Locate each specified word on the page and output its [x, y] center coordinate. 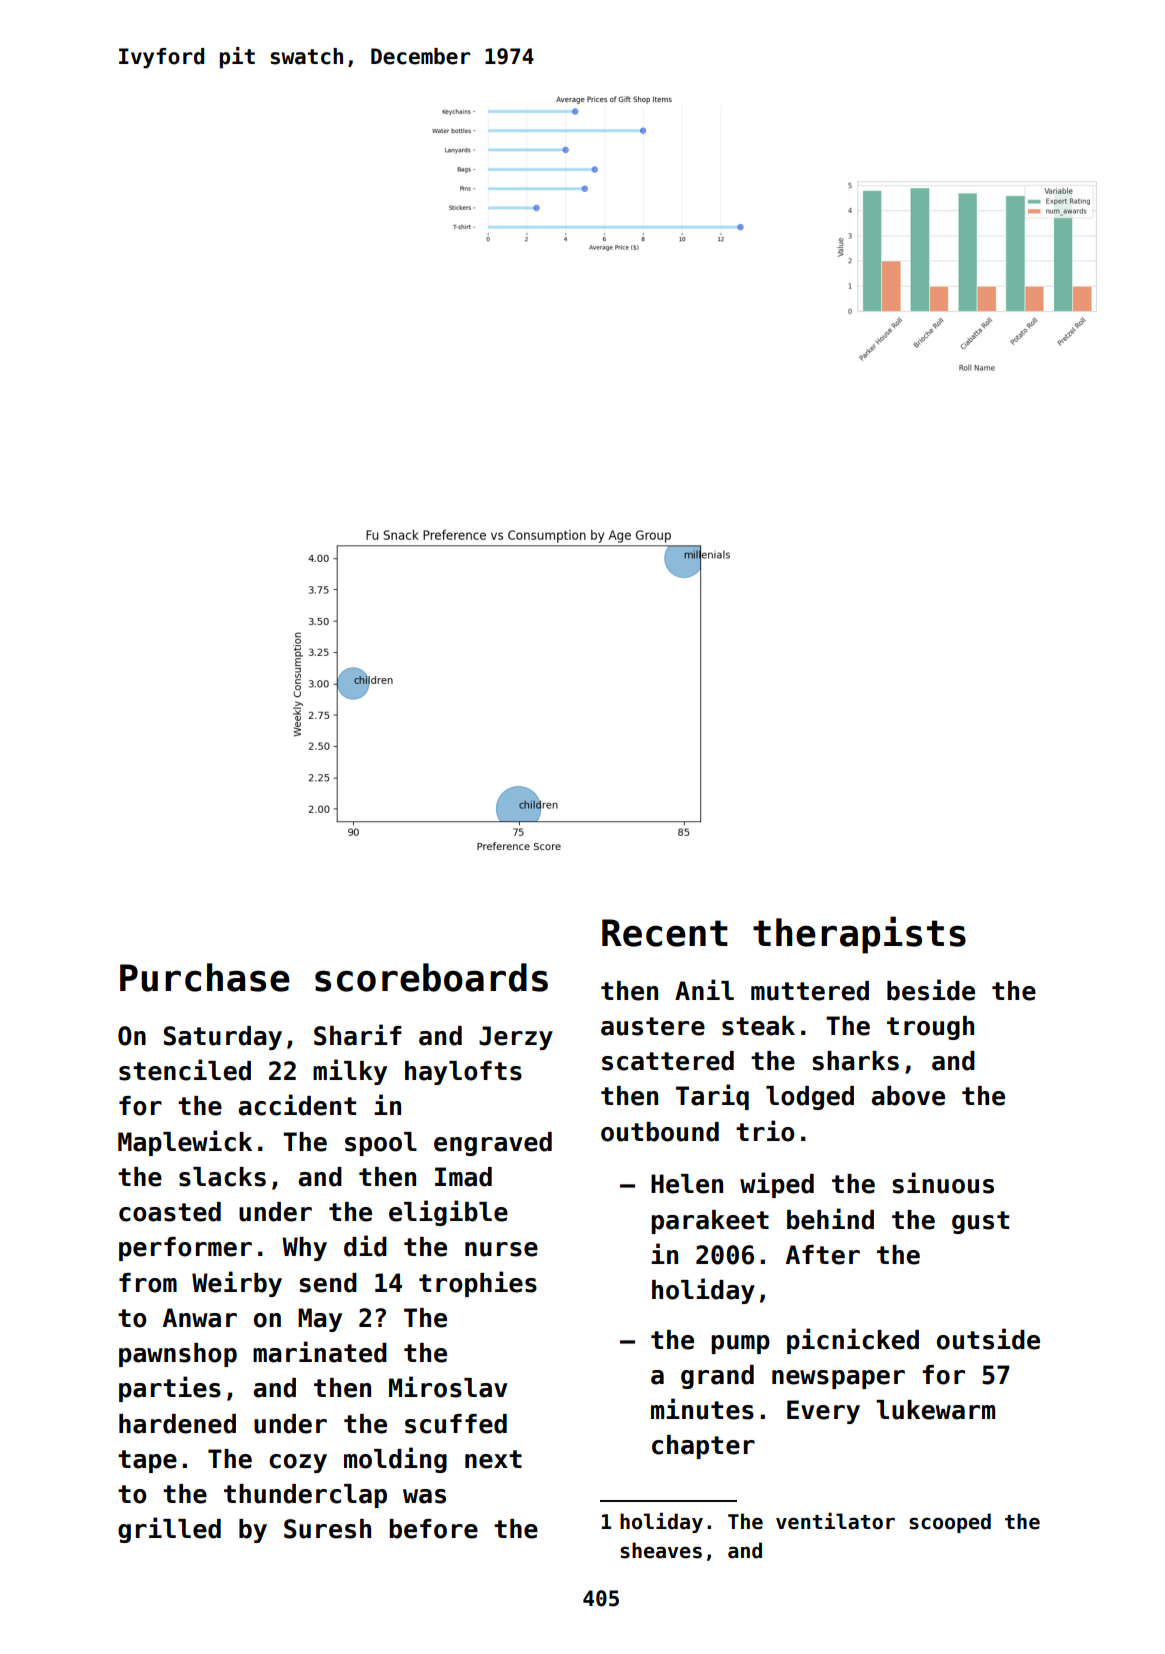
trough [930, 1028]
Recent [665, 933]
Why [304, 1249]
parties [170, 1389]
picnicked [853, 1341]
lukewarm [935, 1410]
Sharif [358, 1035]
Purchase [205, 977]
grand [717, 1377]
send [328, 1283]
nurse [501, 1249]
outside [988, 1339]
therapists [859, 935]
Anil [704, 989]
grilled [169, 1530]
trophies [478, 1284]
